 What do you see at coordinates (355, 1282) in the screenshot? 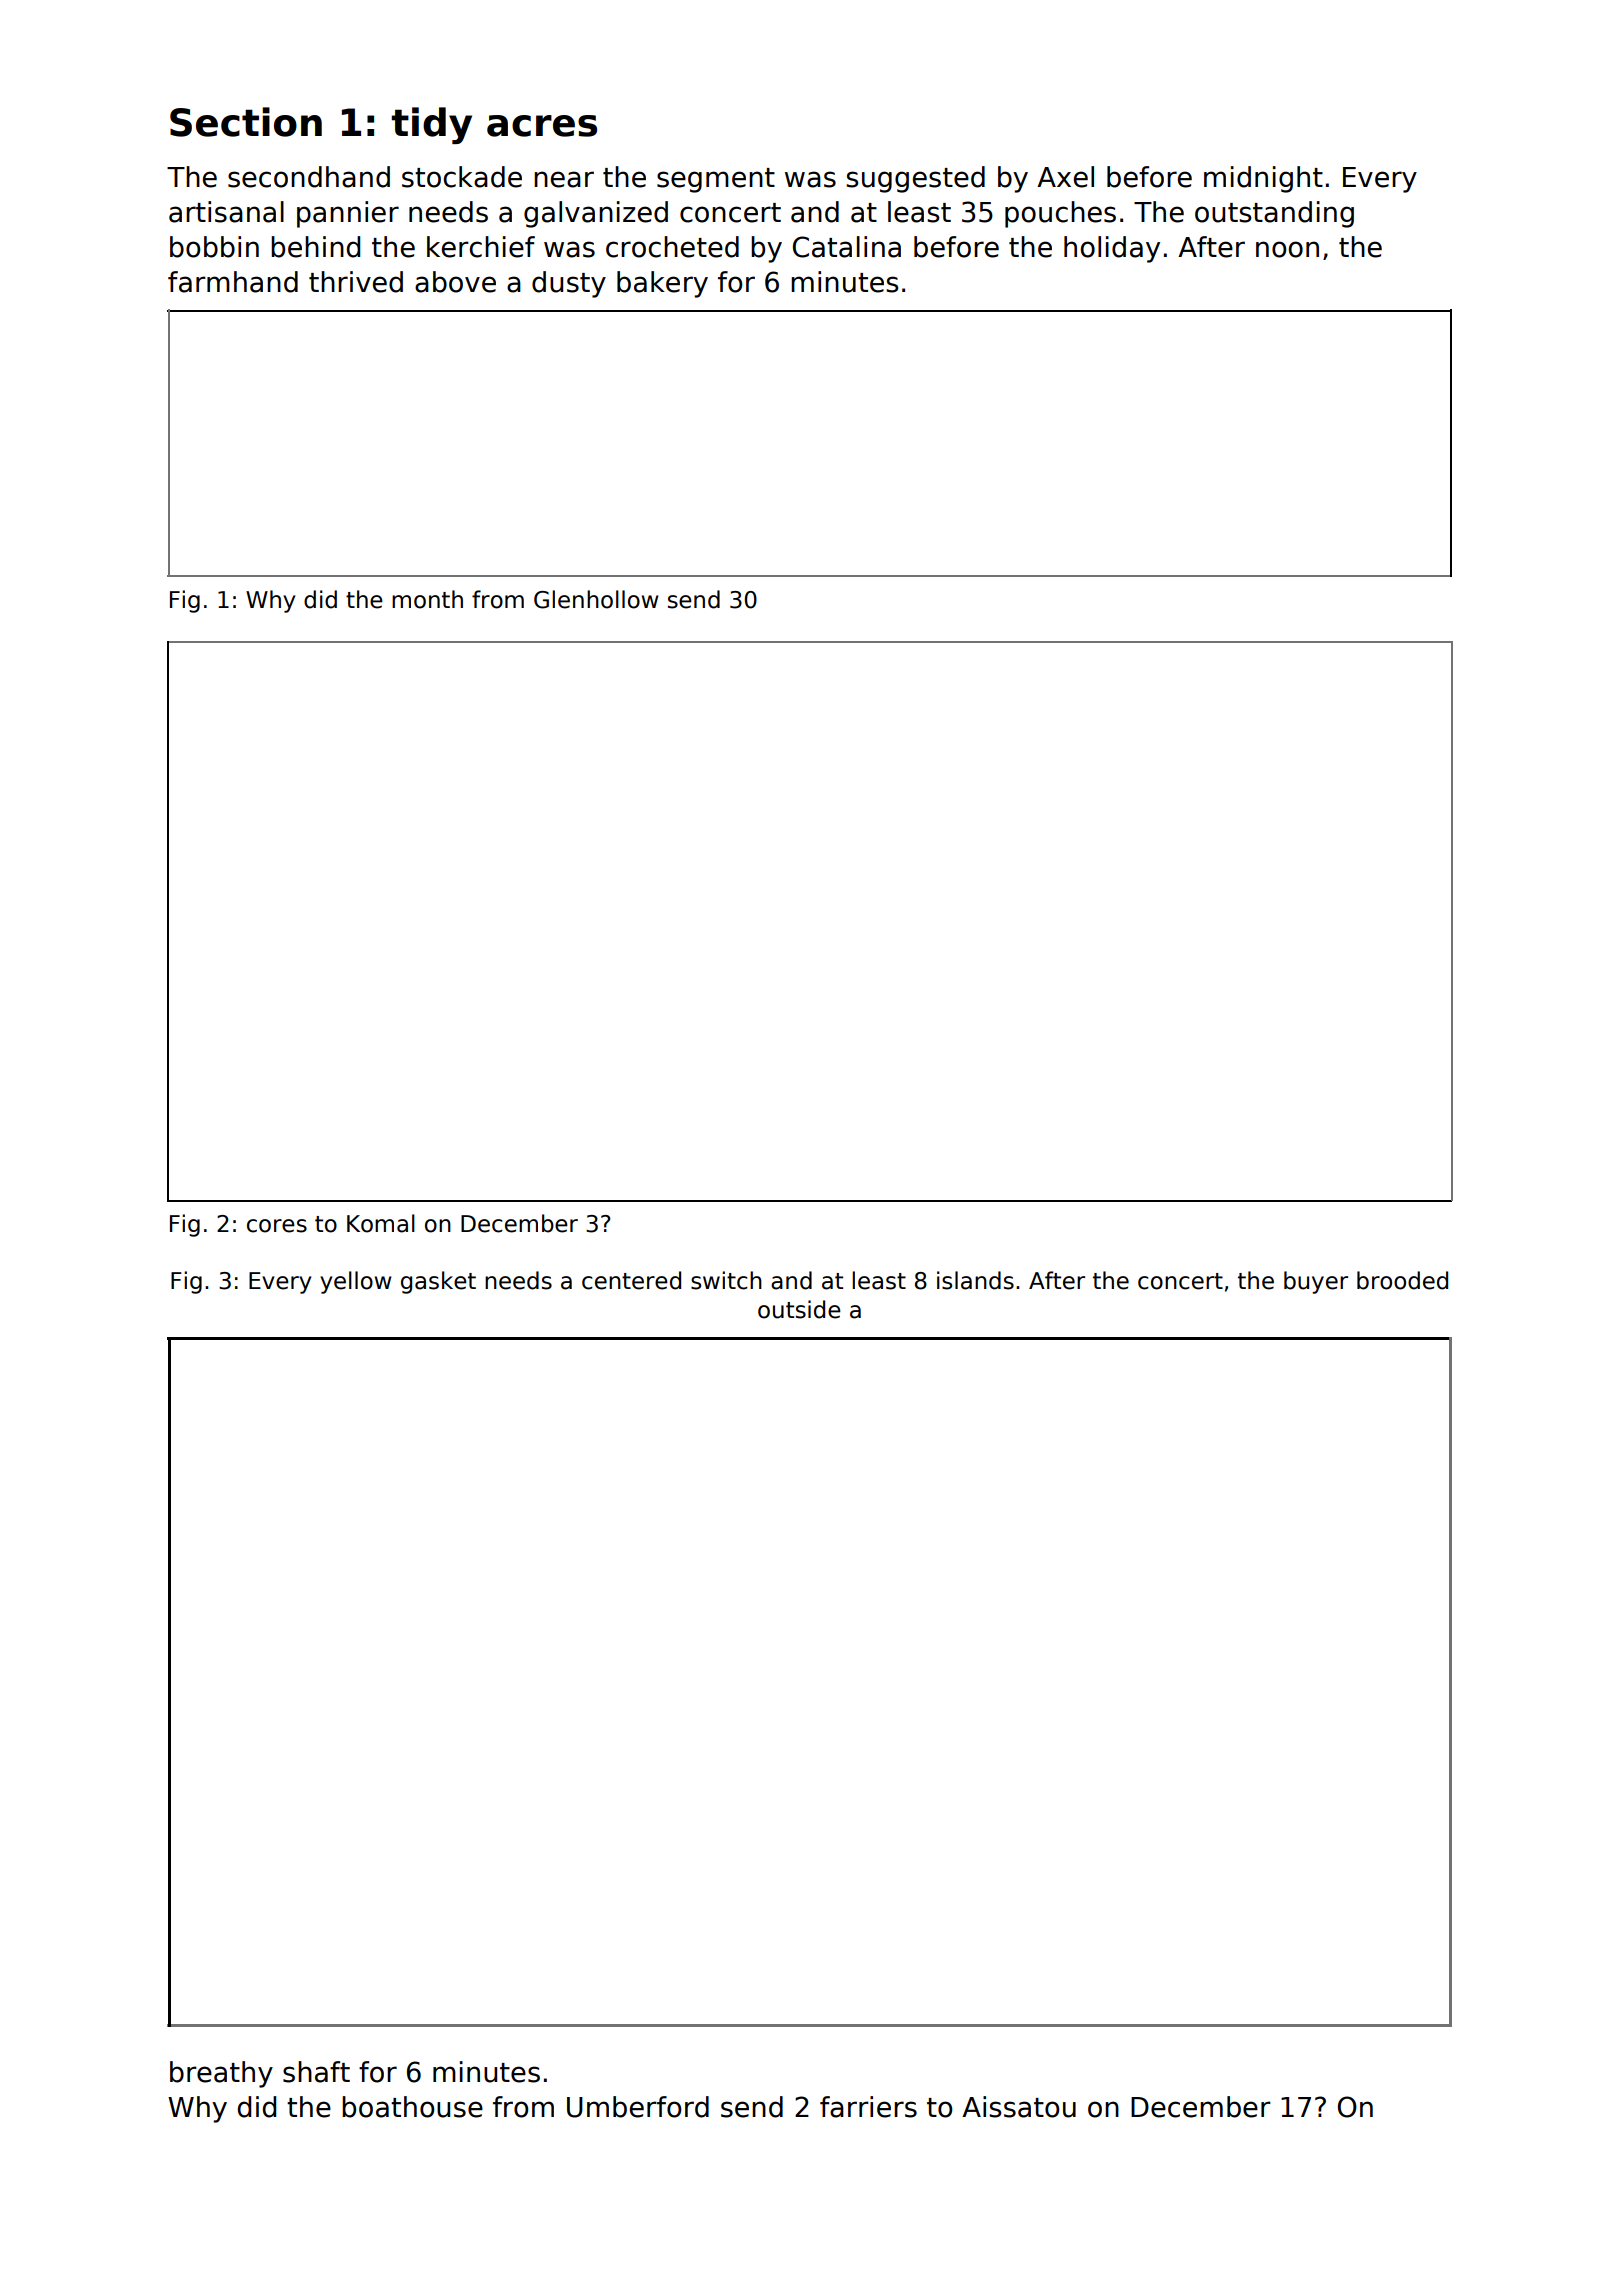
I see `yellow` at bounding box center [355, 1282].
